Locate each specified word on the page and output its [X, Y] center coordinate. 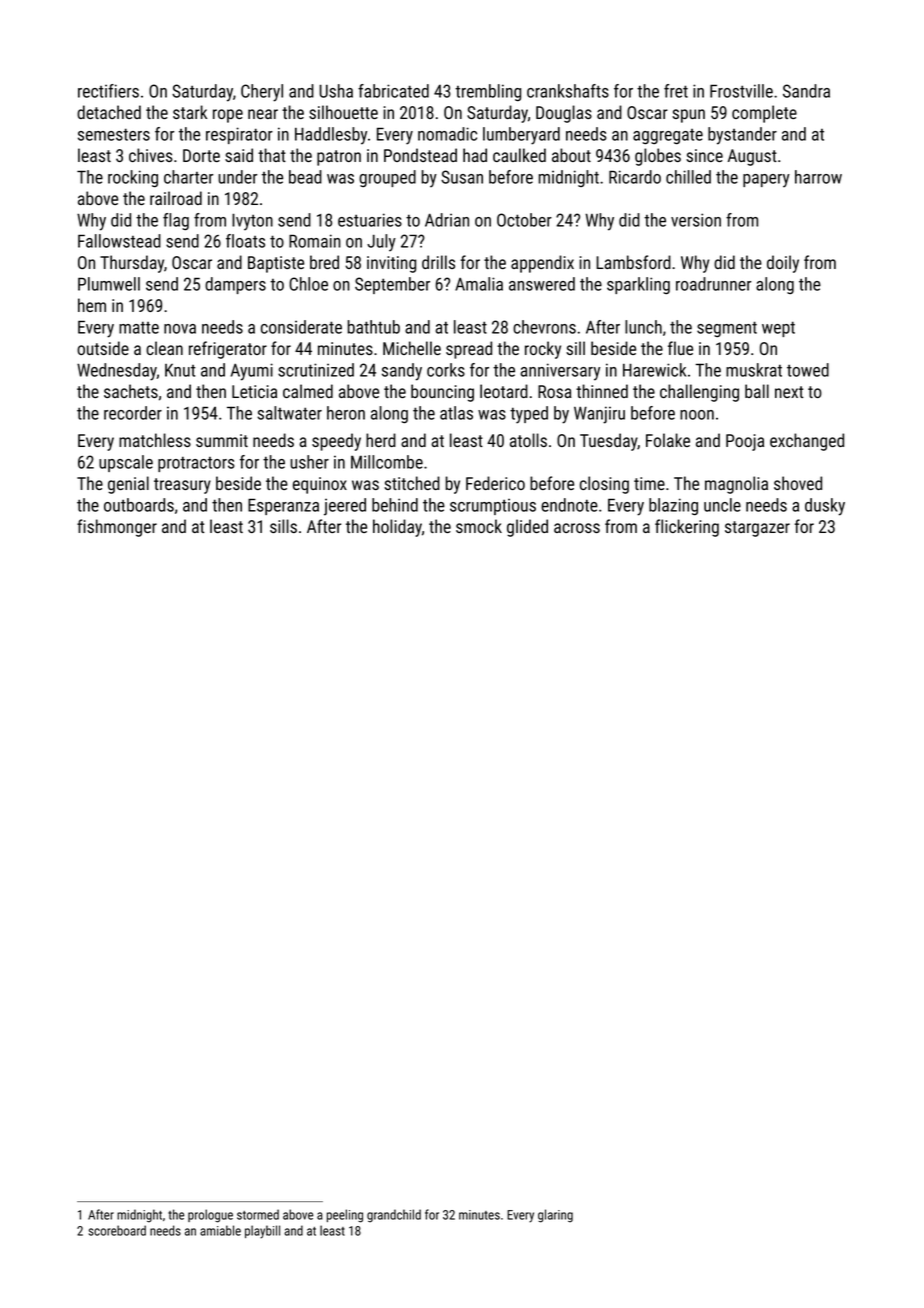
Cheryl [262, 93]
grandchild [394, 1216]
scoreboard [117, 1230]
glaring [555, 1216]
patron [339, 158]
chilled [688, 177]
